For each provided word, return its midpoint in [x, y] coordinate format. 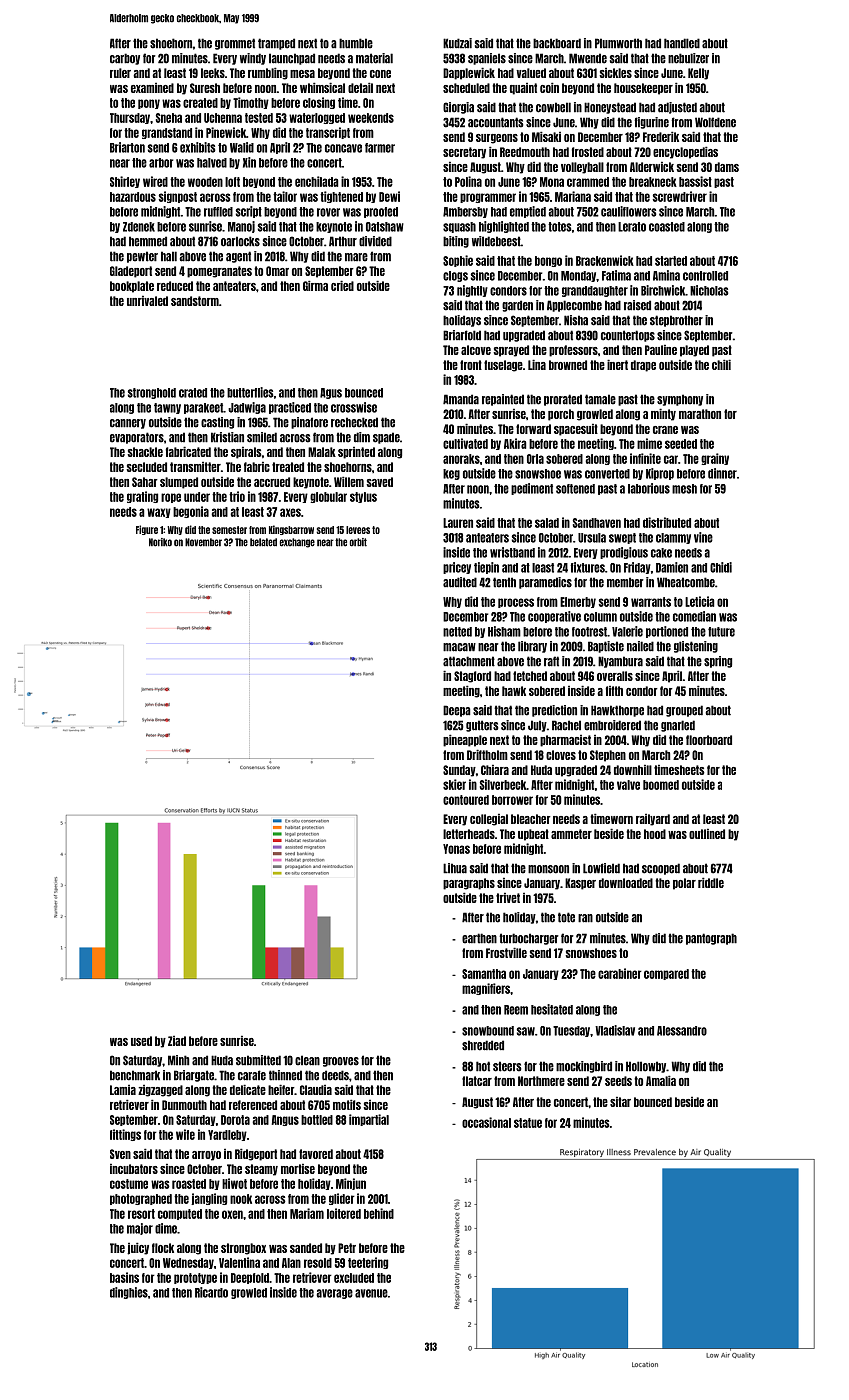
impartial [369, 1120]
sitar [620, 1101]
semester [229, 530]
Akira [515, 443]
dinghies [129, 1293]
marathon [700, 414]
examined [152, 87]
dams [727, 167]
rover [328, 212]
